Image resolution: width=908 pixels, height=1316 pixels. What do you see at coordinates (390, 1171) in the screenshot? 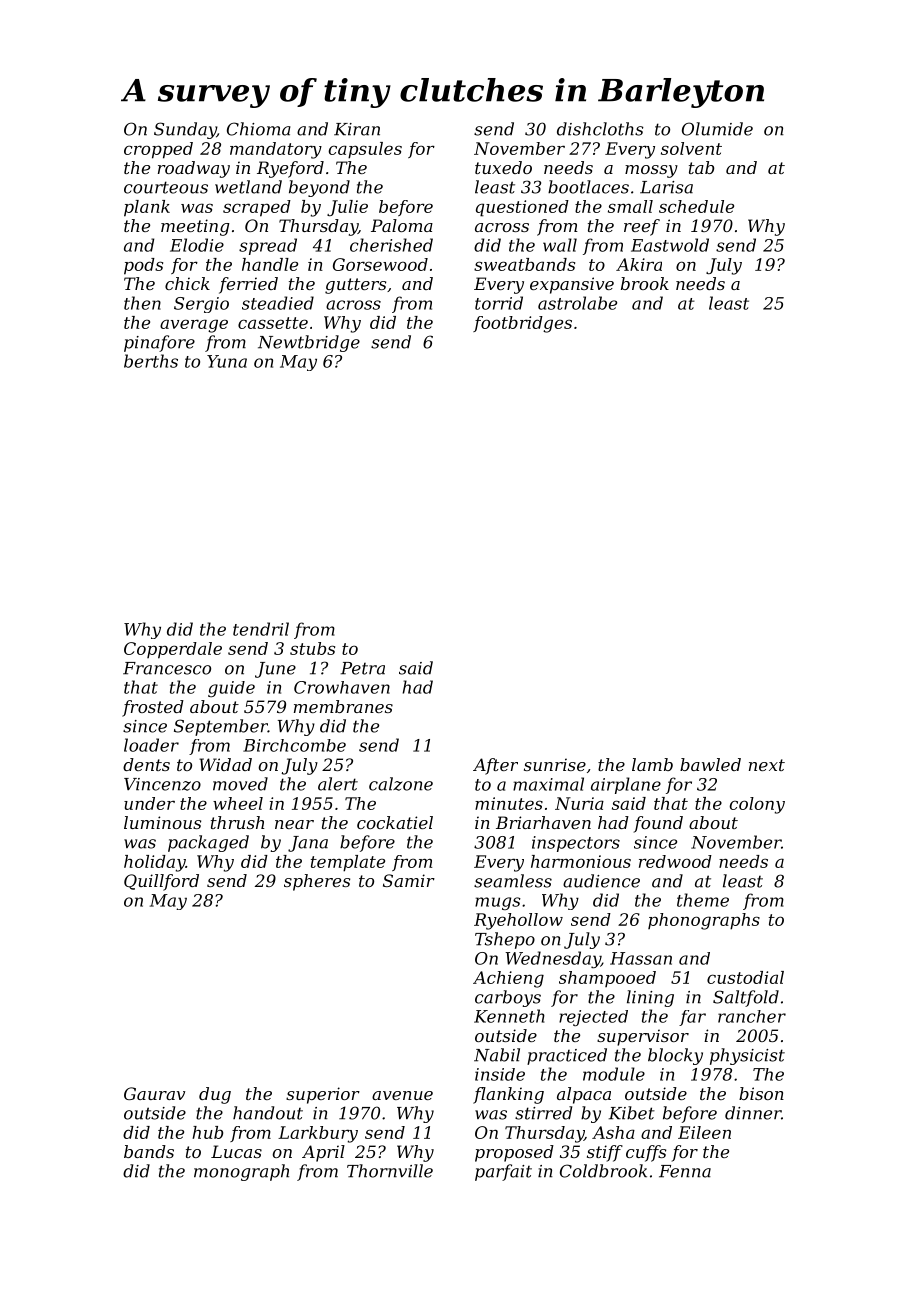
I see `Thornville` at bounding box center [390, 1171].
